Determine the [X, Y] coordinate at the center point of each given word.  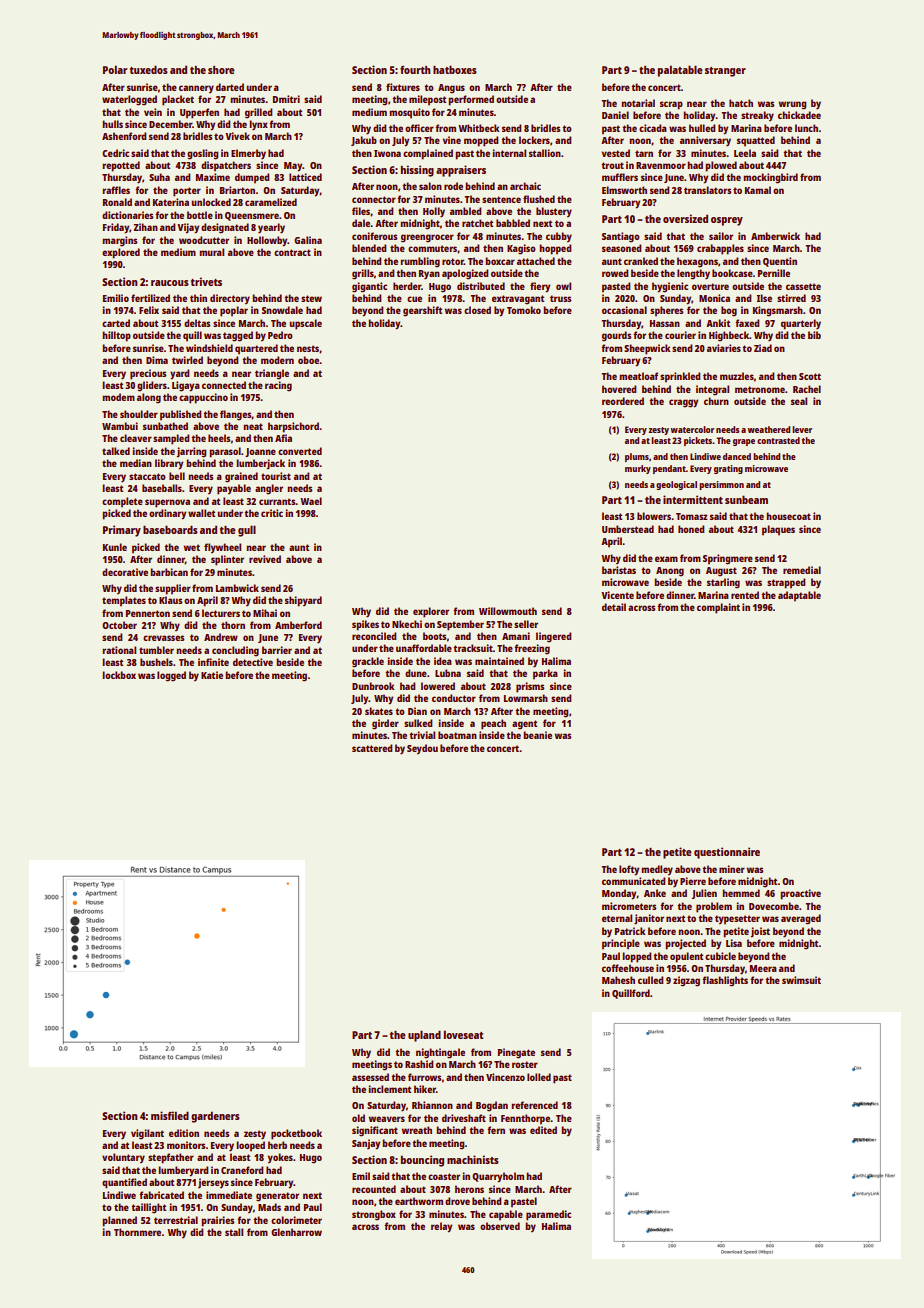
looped [250, 1146]
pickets [698, 441]
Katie [212, 675]
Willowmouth [508, 611]
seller [526, 624]
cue [414, 299]
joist [760, 932]
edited [543, 1130]
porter [187, 192]
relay [441, 1227]
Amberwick [775, 236]
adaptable [799, 596]
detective [253, 662]
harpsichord [293, 427]
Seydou [422, 749]
